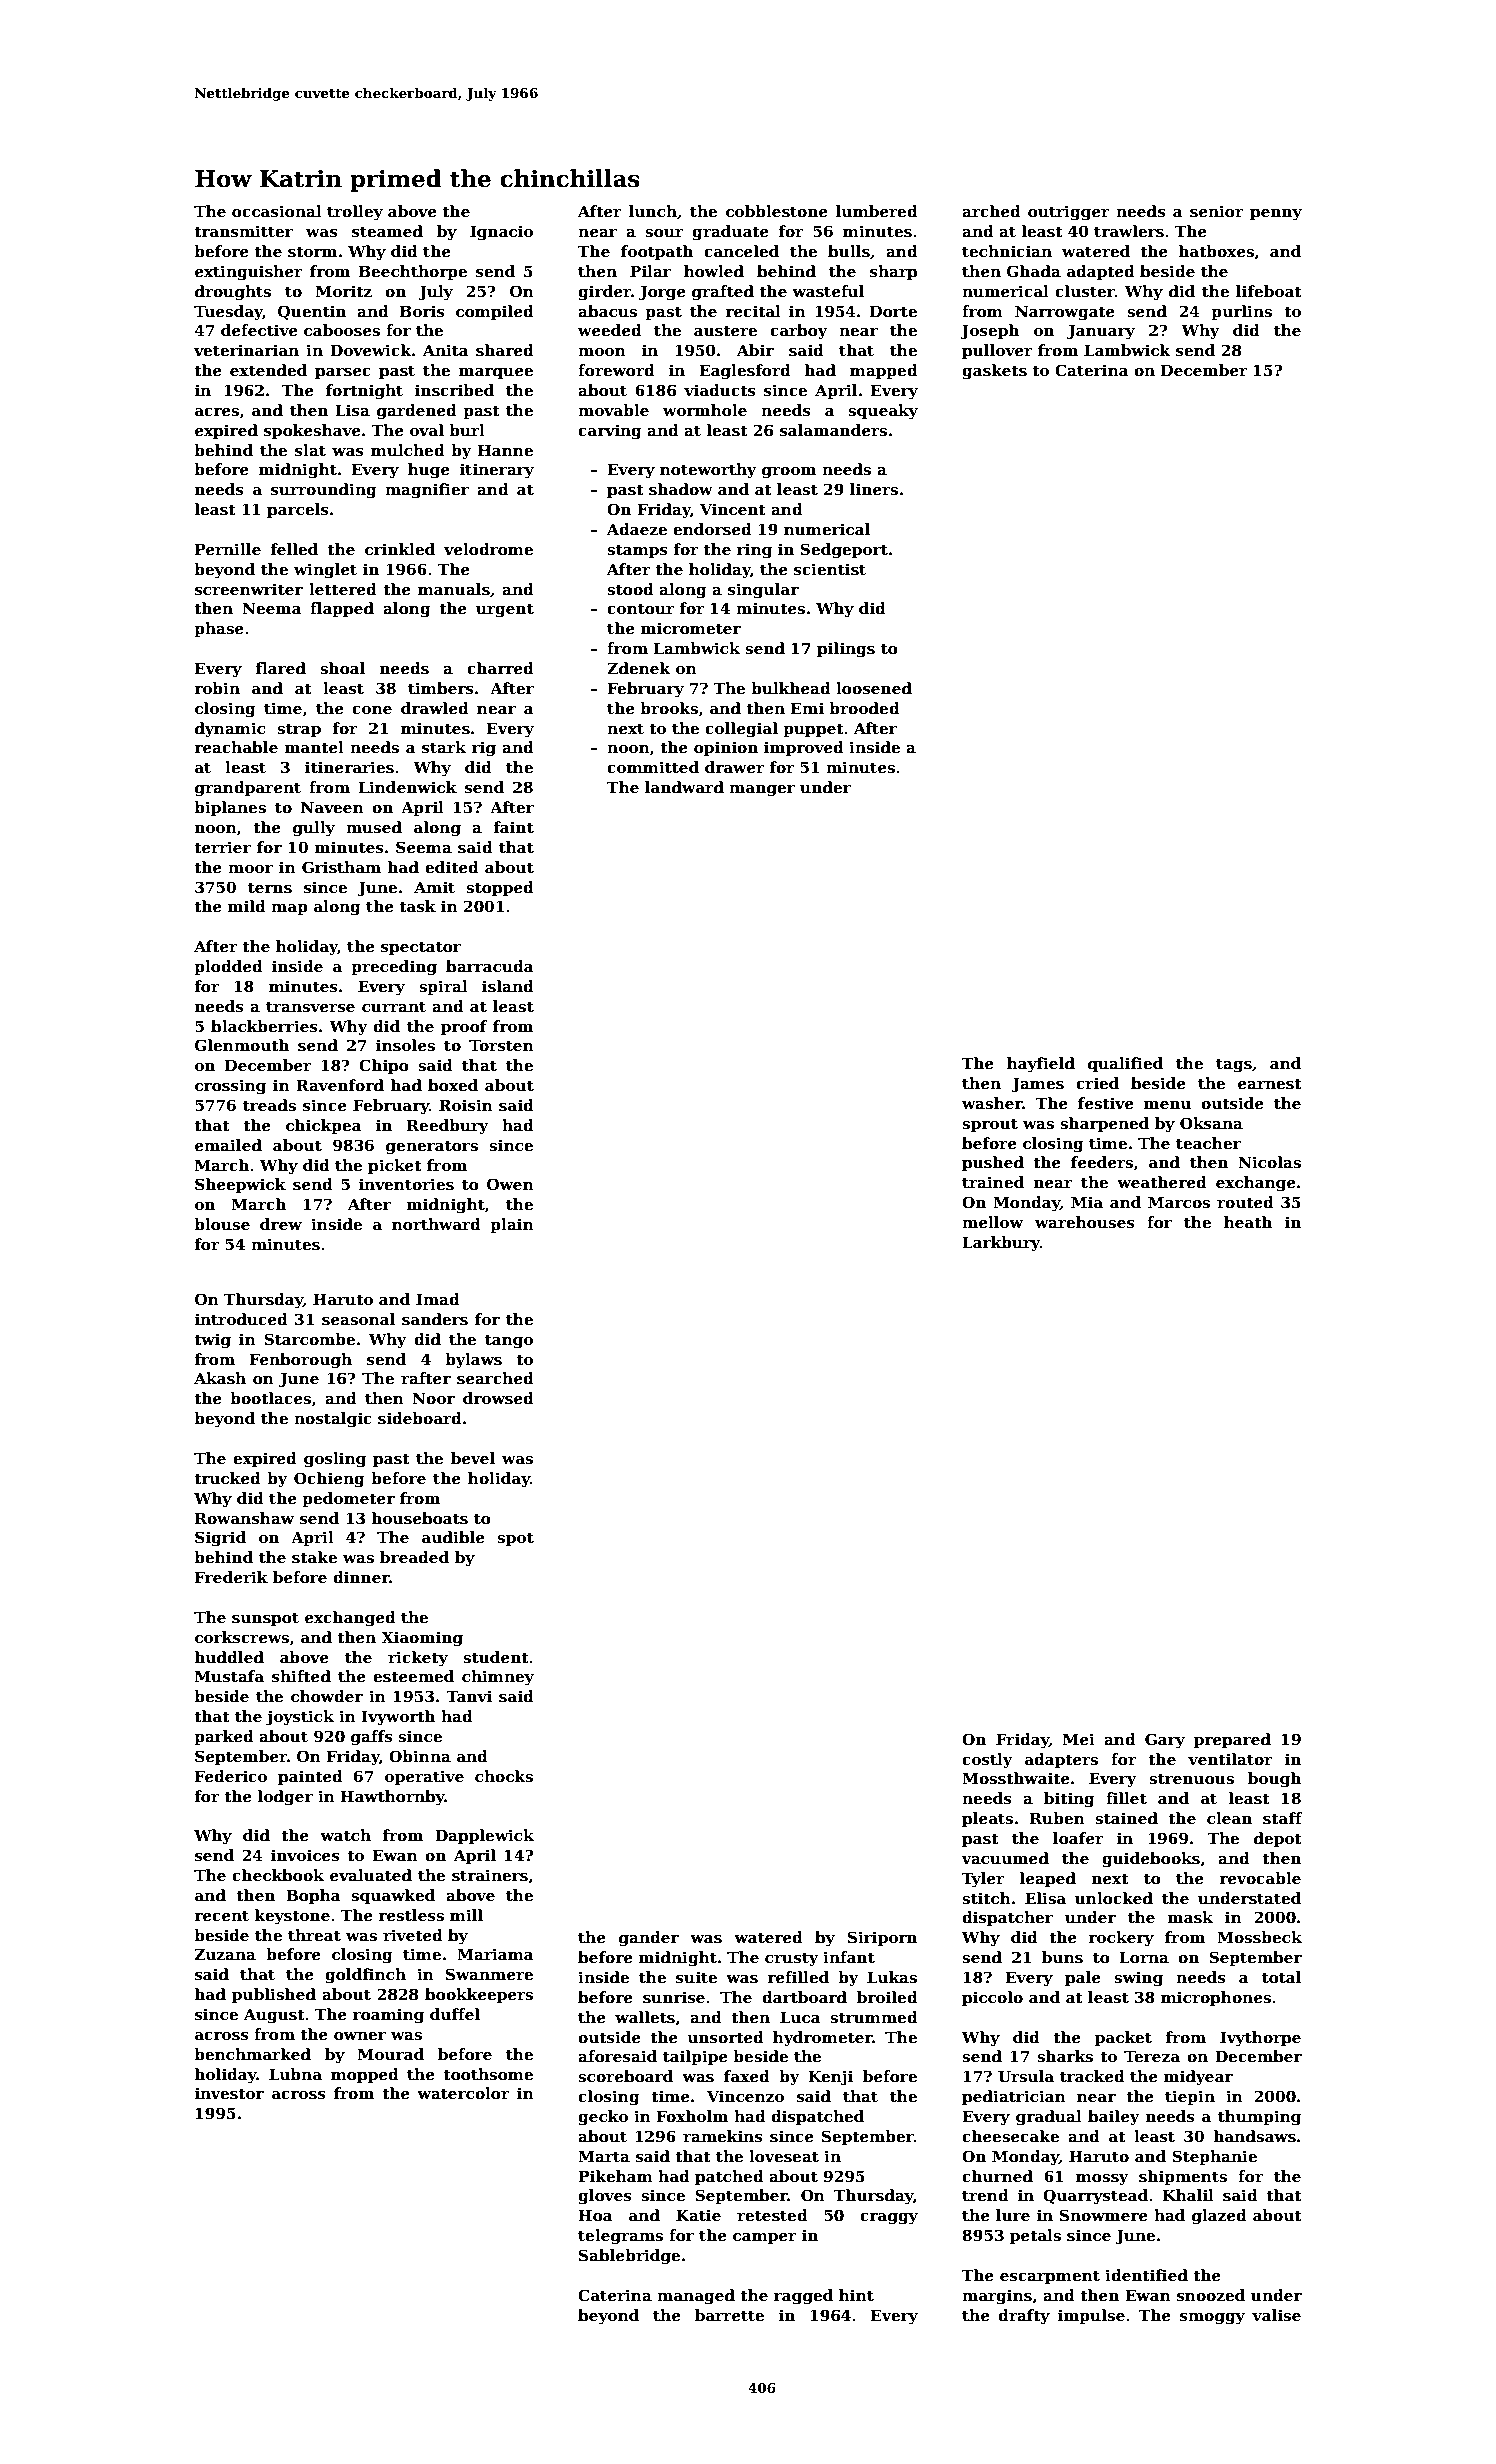 The height and width of the image is (2464, 1496). What do you see at coordinates (777, 211) in the image?
I see `cobblestone` at bounding box center [777, 211].
